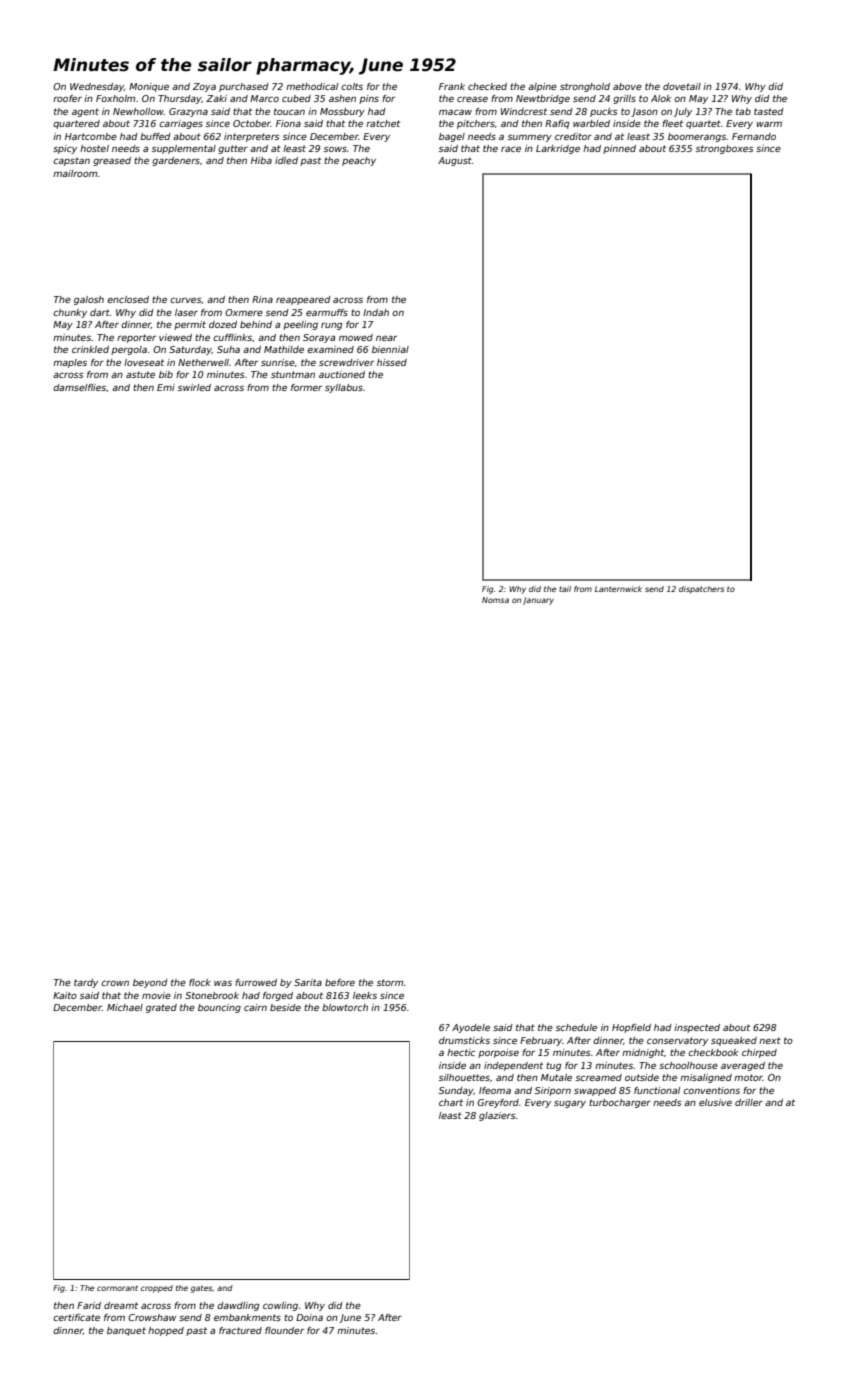 Image resolution: width=849 pixels, height=1400 pixels. What do you see at coordinates (511, 149) in the screenshot?
I see `race` at bounding box center [511, 149].
